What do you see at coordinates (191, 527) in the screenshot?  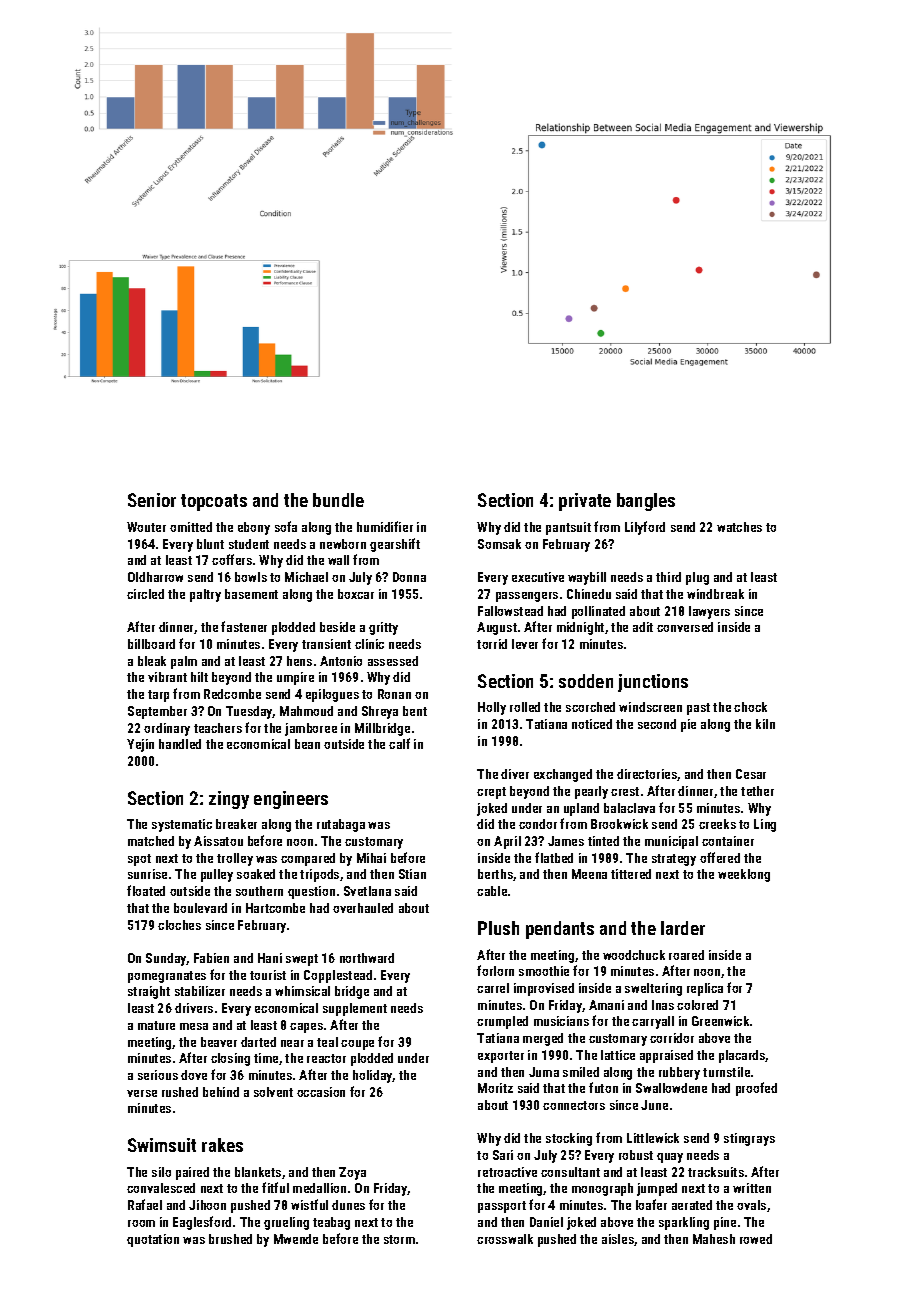 I see `omitted` at bounding box center [191, 527].
